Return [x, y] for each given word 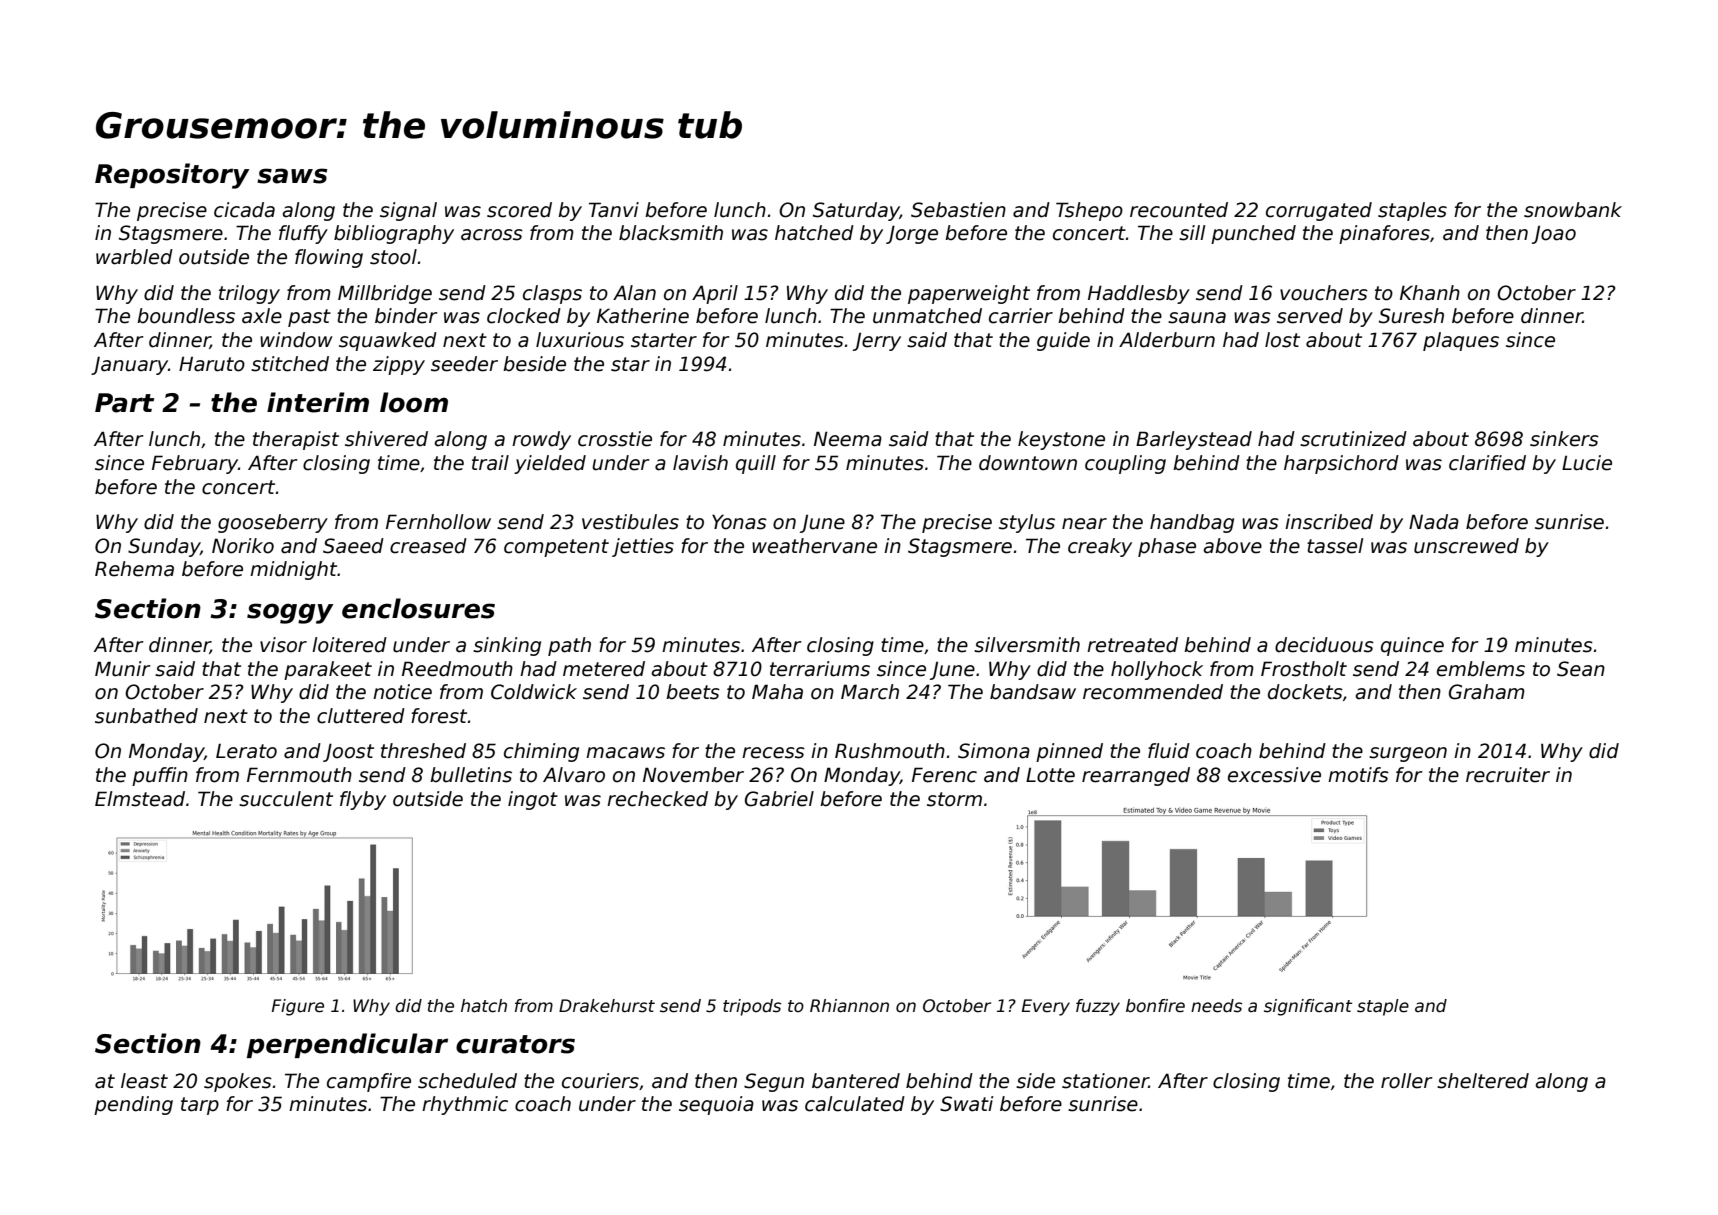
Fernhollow [438, 522]
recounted [1179, 210]
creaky [1100, 547]
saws [292, 176]
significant [1308, 1007]
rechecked [657, 799]
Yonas [739, 522]
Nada [1434, 522]
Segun [774, 1082]
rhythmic [465, 1105]
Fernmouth [299, 775]
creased [428, 546]
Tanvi [614, 210]
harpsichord [1341, 464]
